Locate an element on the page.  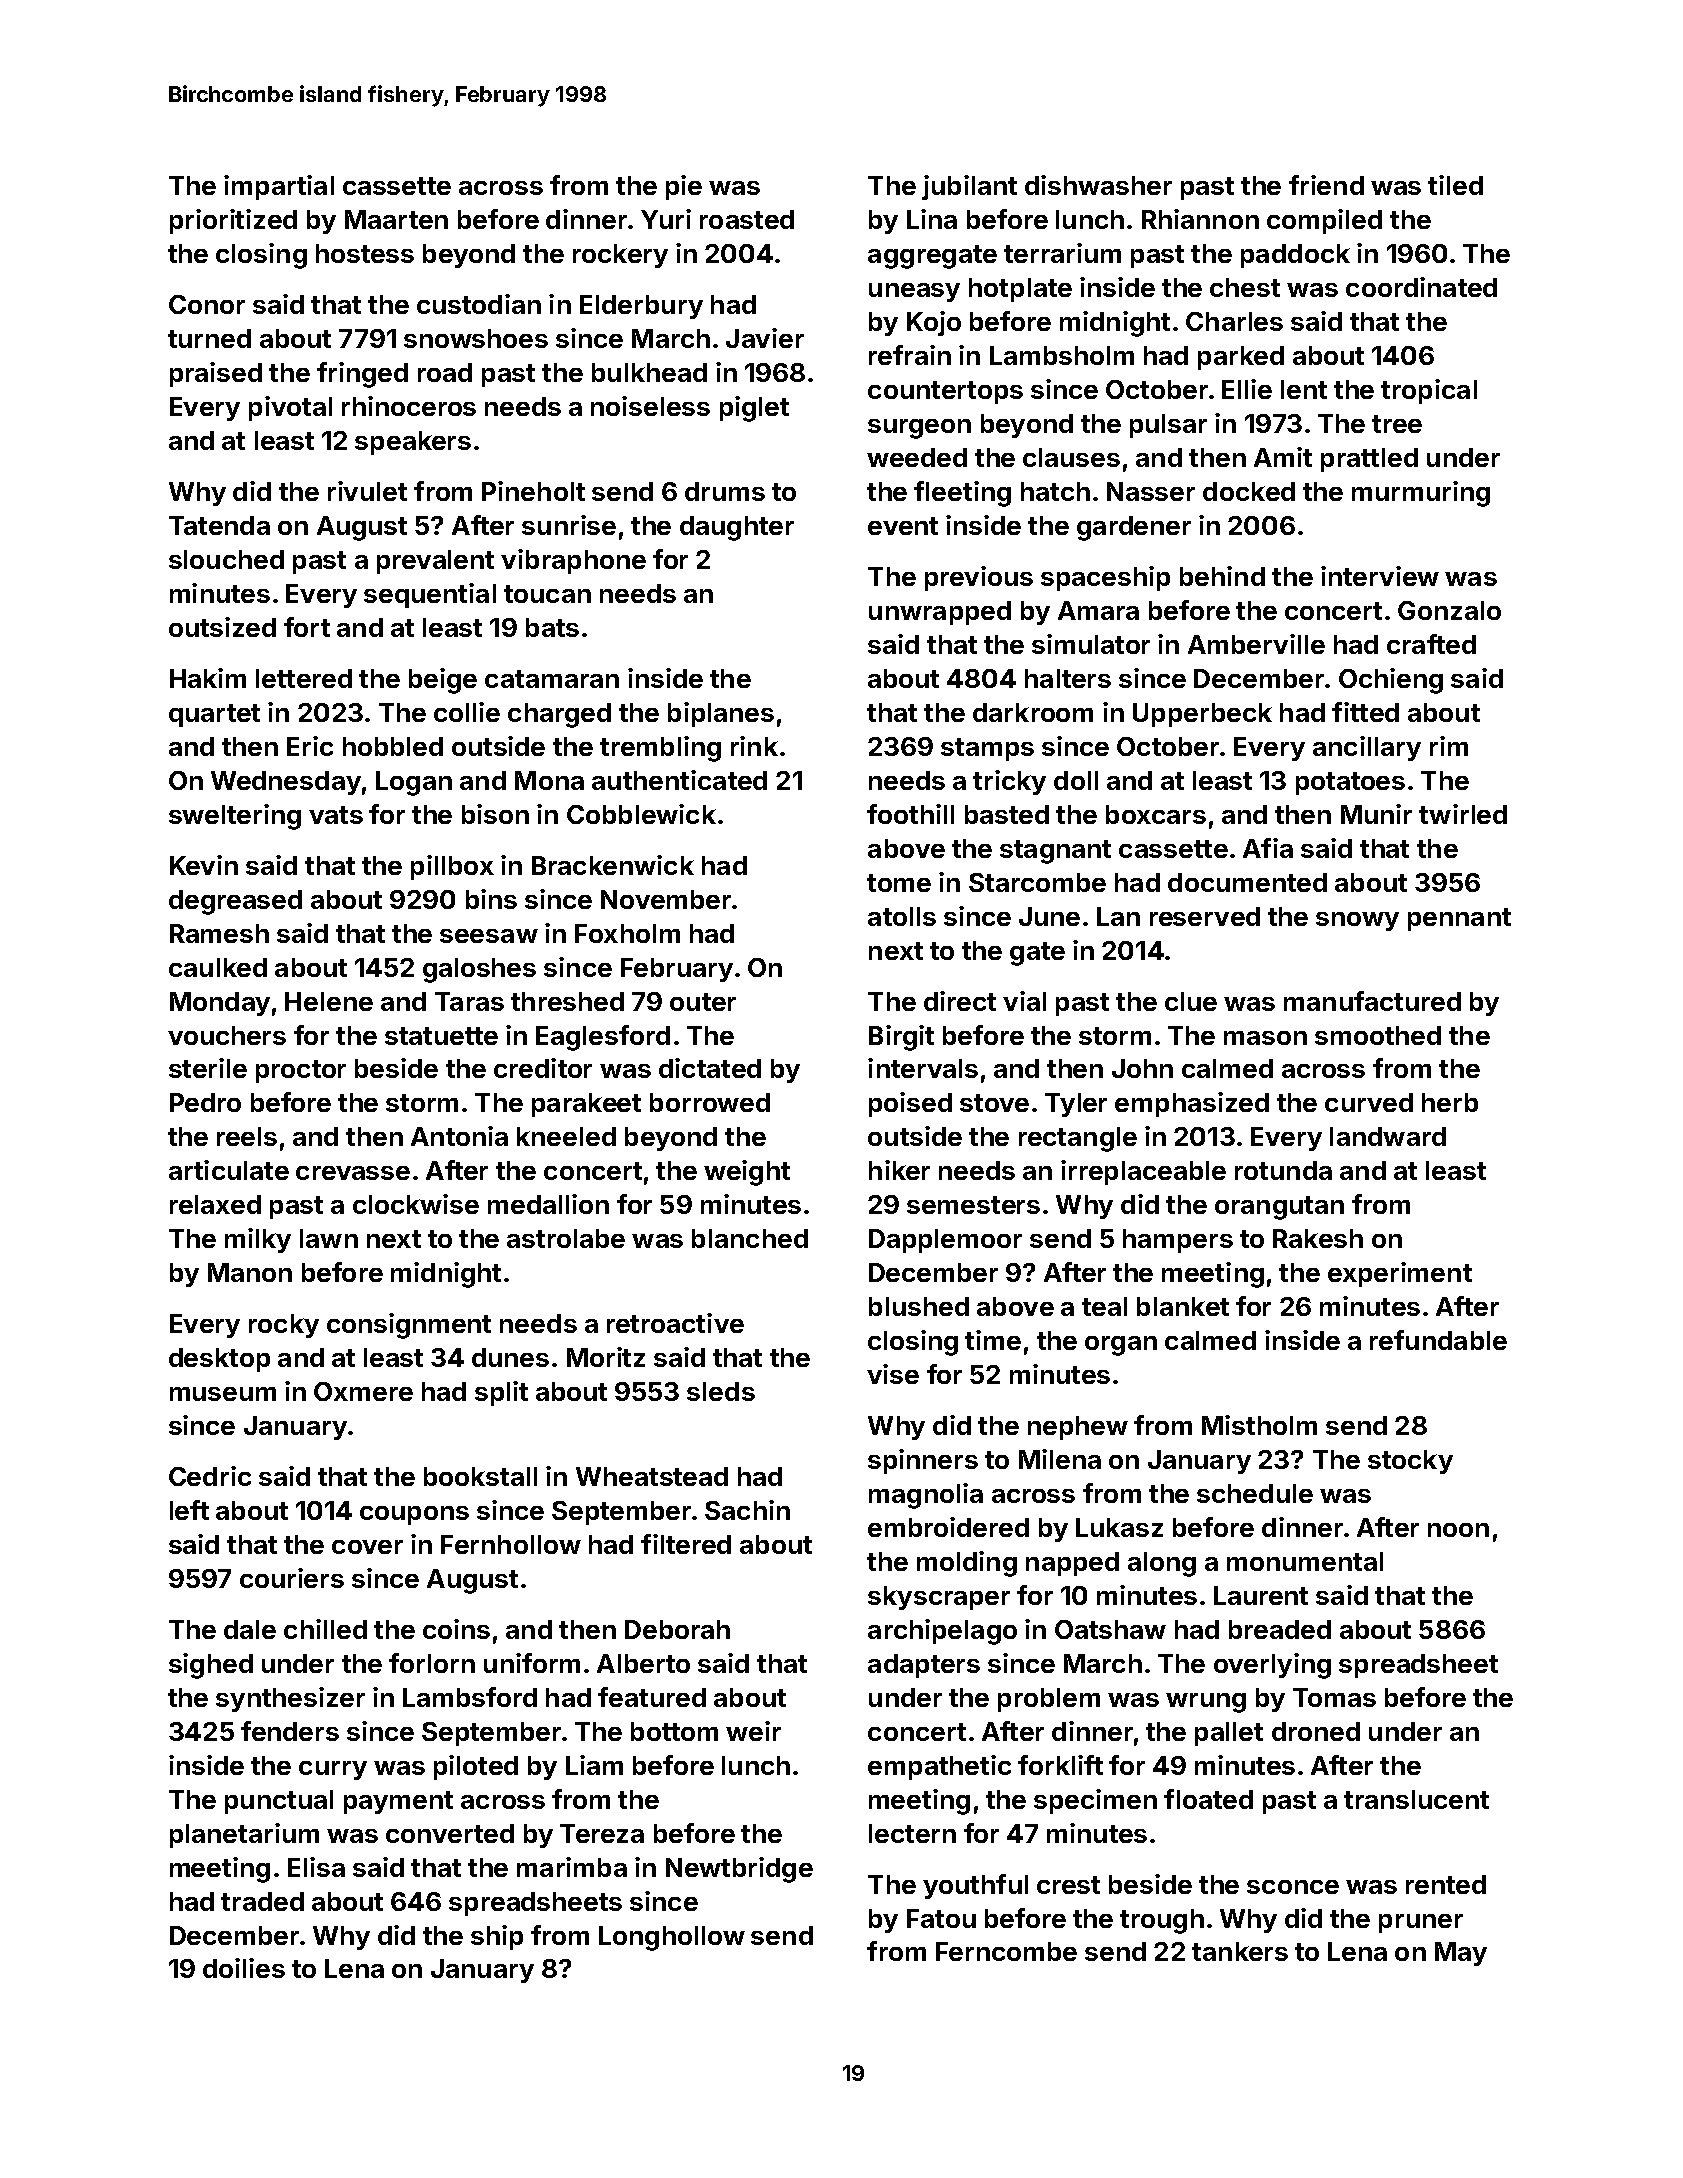
piglet is located at coordinates (754, 409).
